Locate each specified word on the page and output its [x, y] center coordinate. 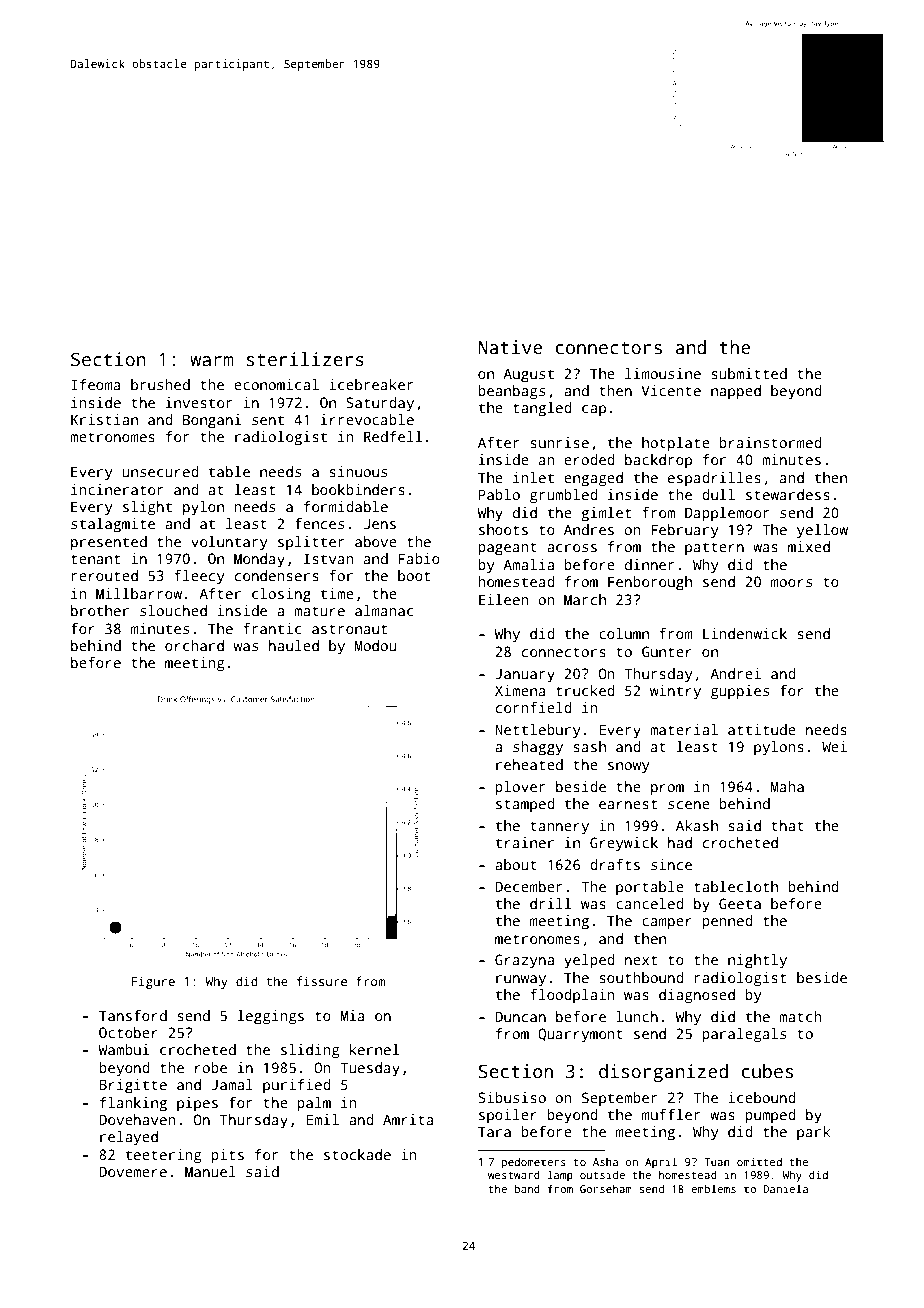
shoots [503, 529]
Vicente [671, 390]
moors [791, 583]
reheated [529, 764]
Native [510, 347]
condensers [277, 575]
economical [276, 384]
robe [211, 1067]
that [787, 825]
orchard [194, 645]
